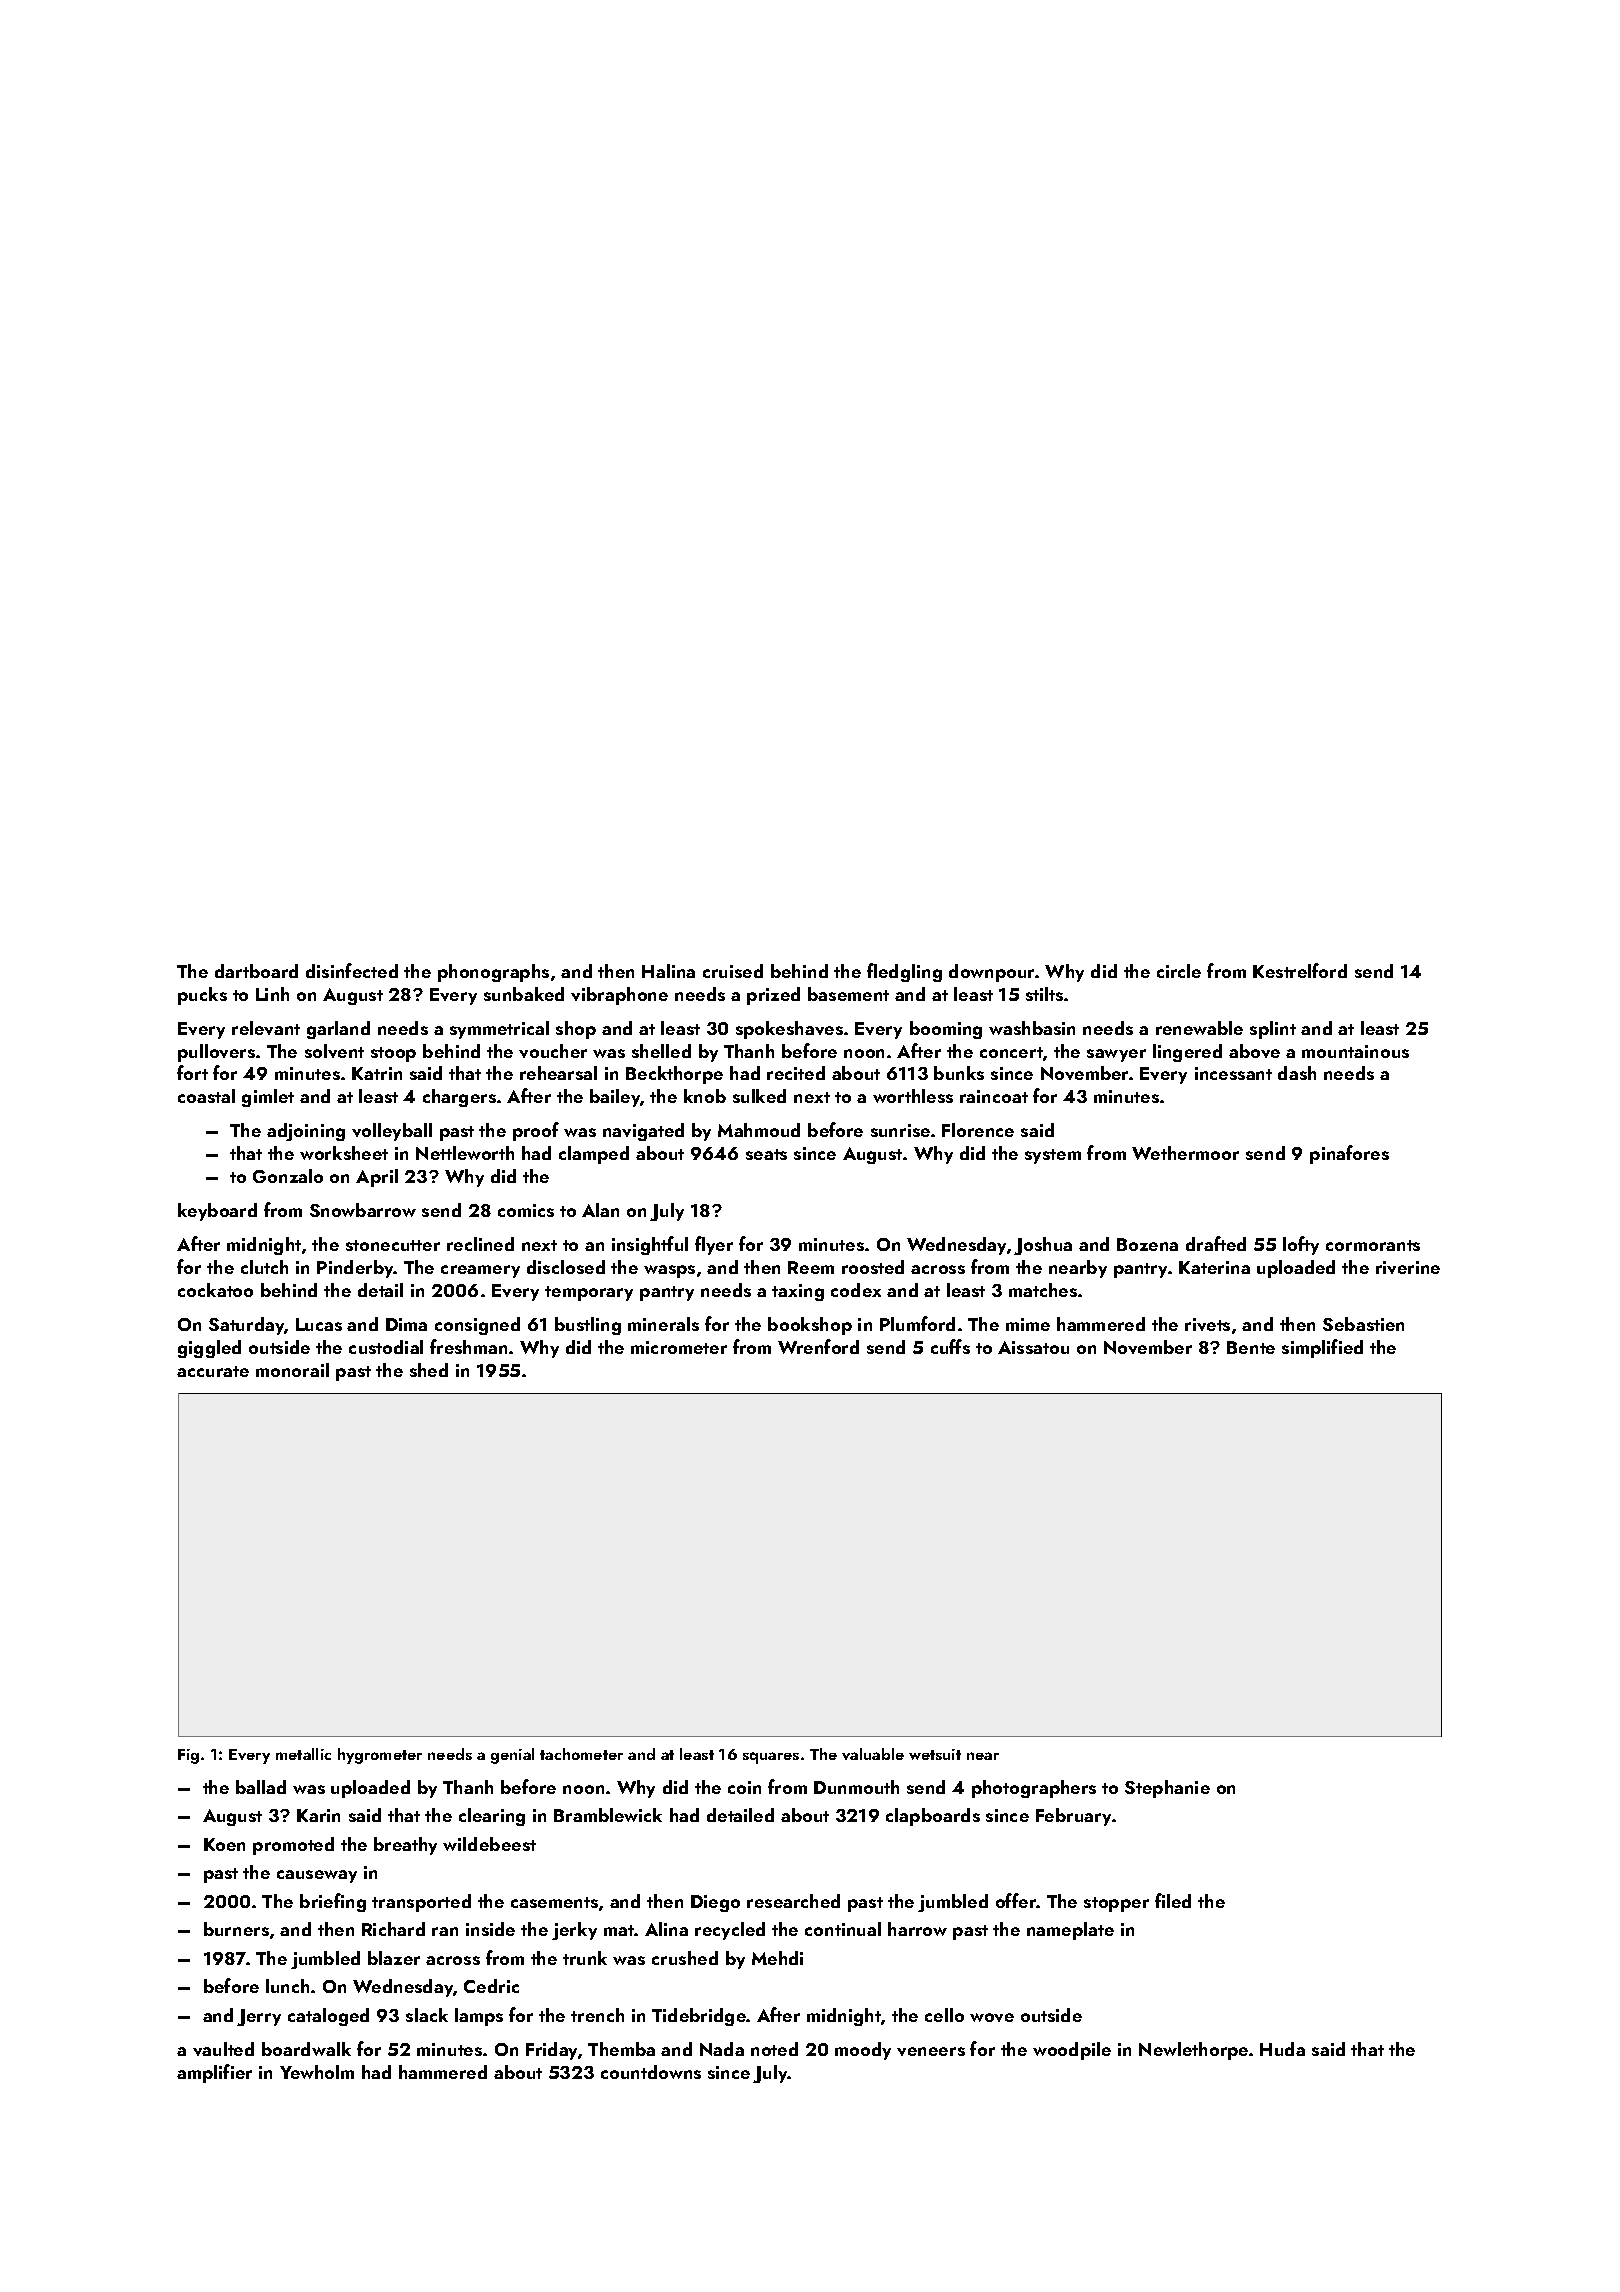  I want to click on Kestrelford, so click(1300, 970).
